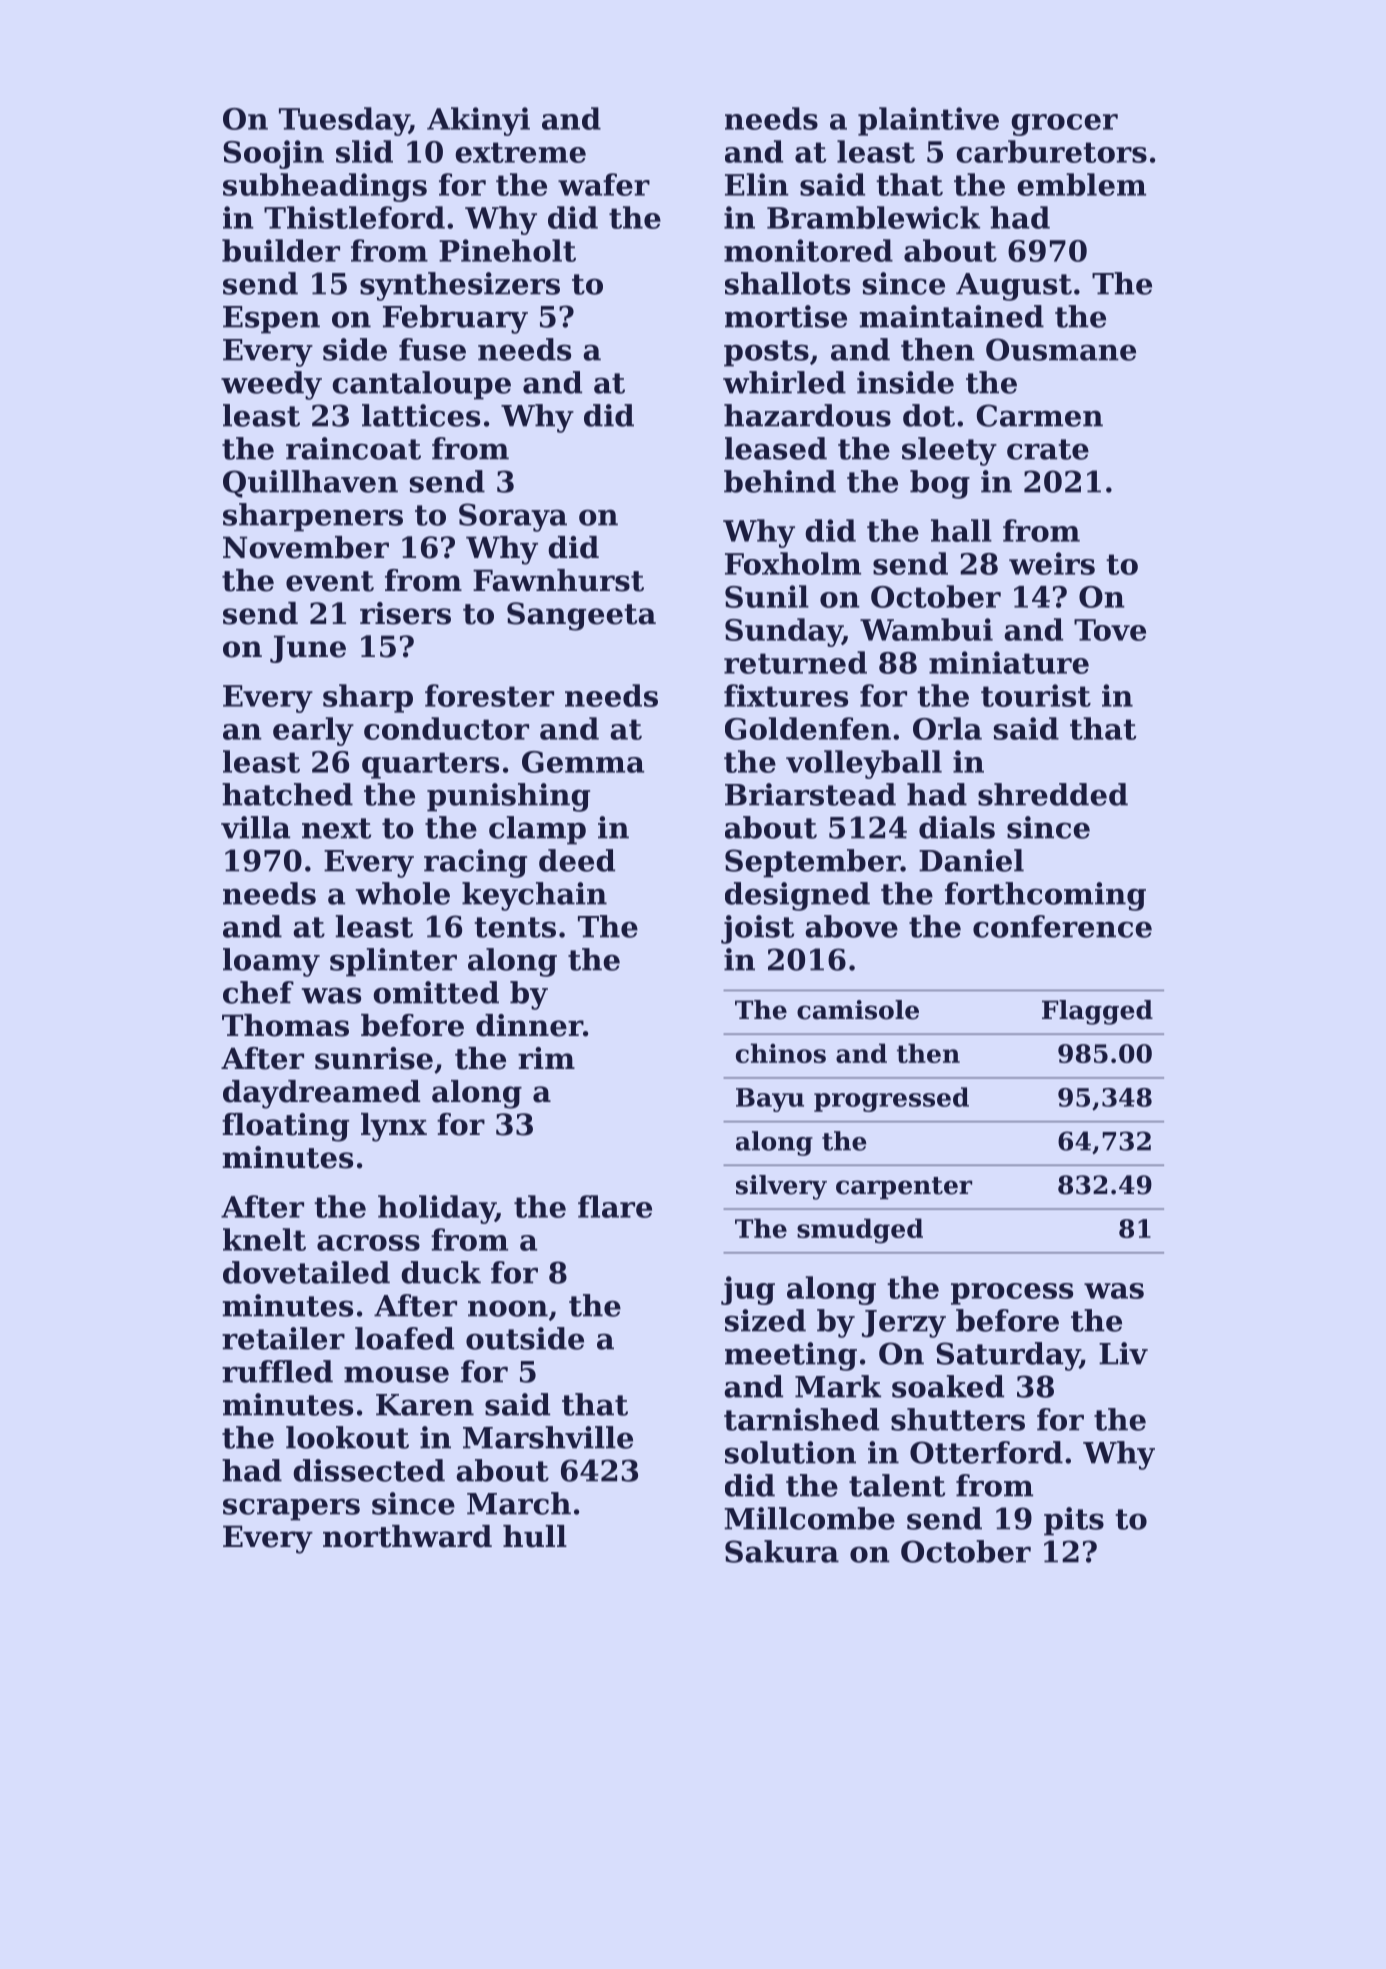  Describe the element at coordinates (344, 121) in the document. I see `Tuesday` at that location.
